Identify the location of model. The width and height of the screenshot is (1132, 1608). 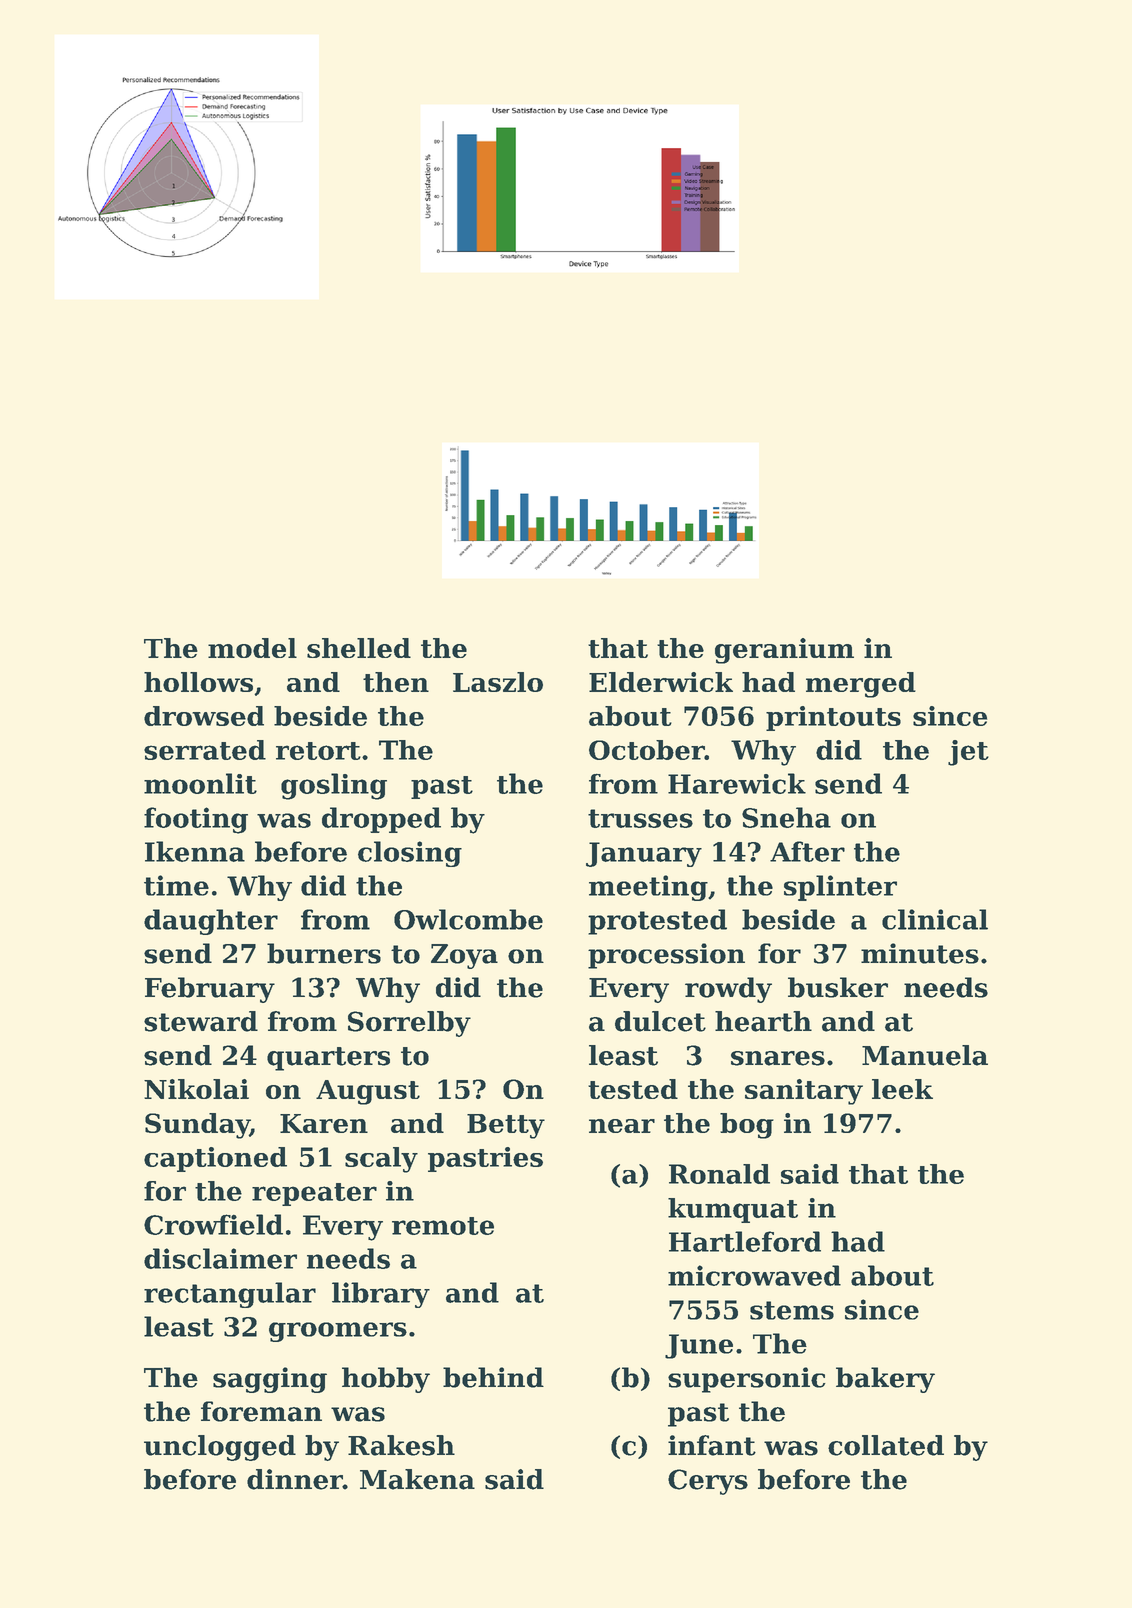
(252, 648).
